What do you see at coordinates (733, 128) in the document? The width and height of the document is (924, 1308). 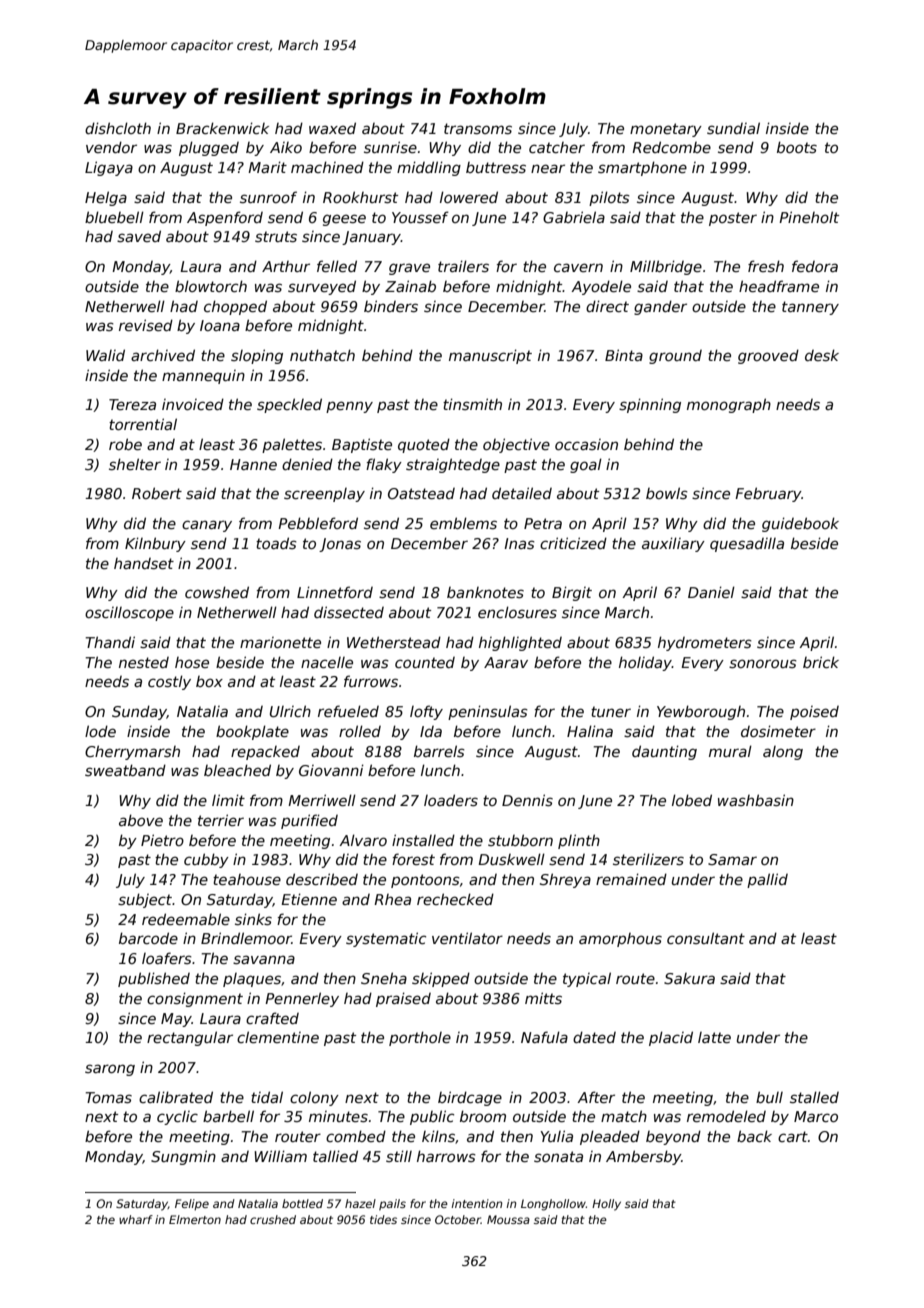 I see `sundial` at bounding box center [733, 128].
